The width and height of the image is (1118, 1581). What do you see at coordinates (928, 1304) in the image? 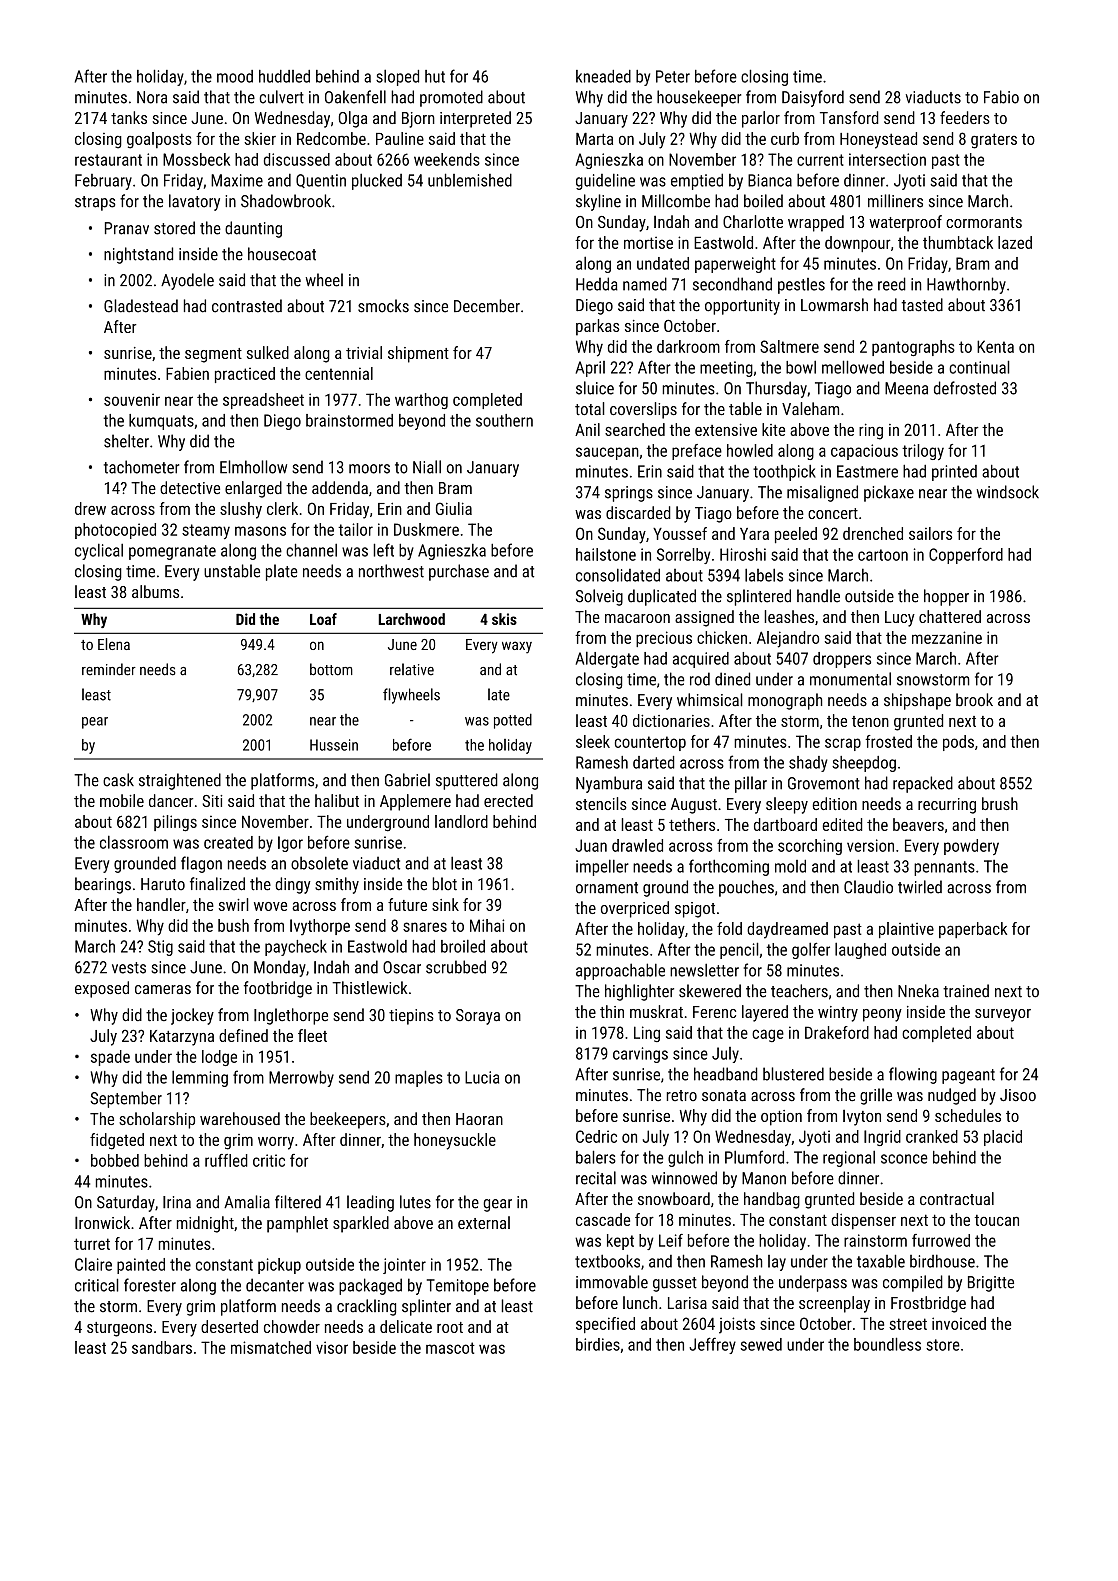
I see `Frostbridge` at bounding box center [928, 1304].
